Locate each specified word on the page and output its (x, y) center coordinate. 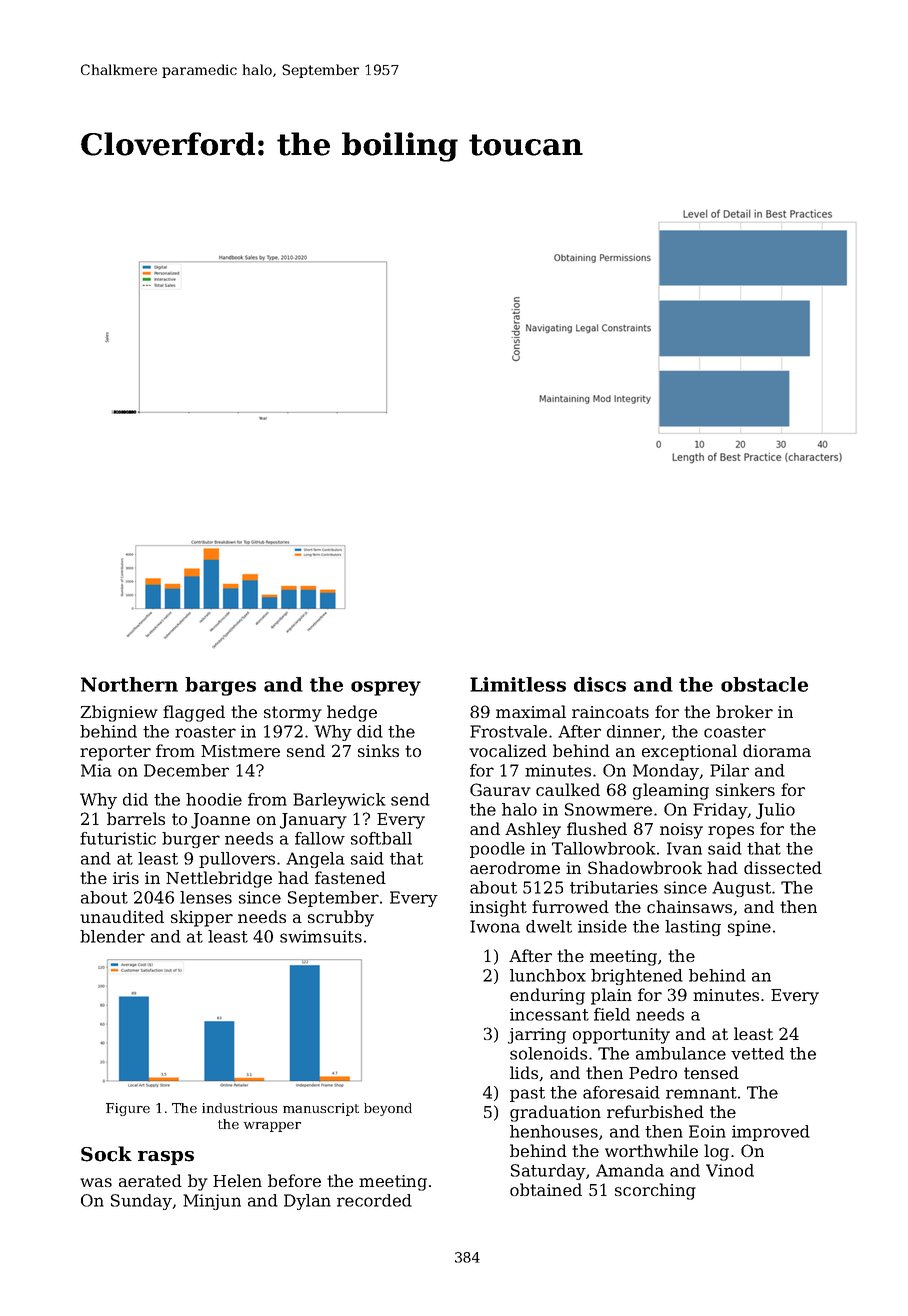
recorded (374, 1200)
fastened (350, 877)
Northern (129, 684)
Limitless (518, 684)
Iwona (495, 926)
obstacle (764, 684)
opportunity (621, 1036)
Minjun (212, 1202)
